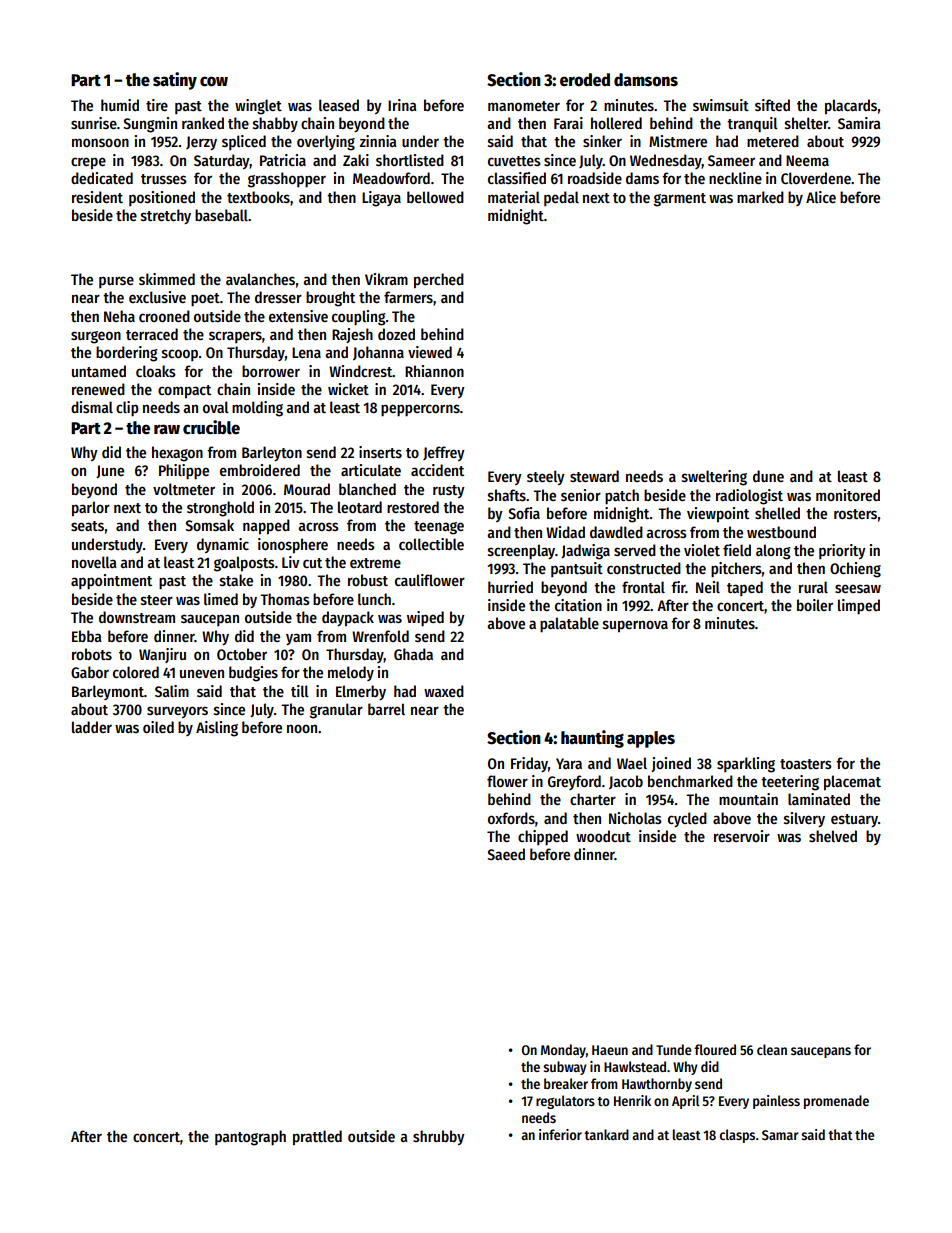 The height and width of the document is (1233, 952). Describe the element at coordinates (375, 563) in the document. I see `extreme` at that location.
